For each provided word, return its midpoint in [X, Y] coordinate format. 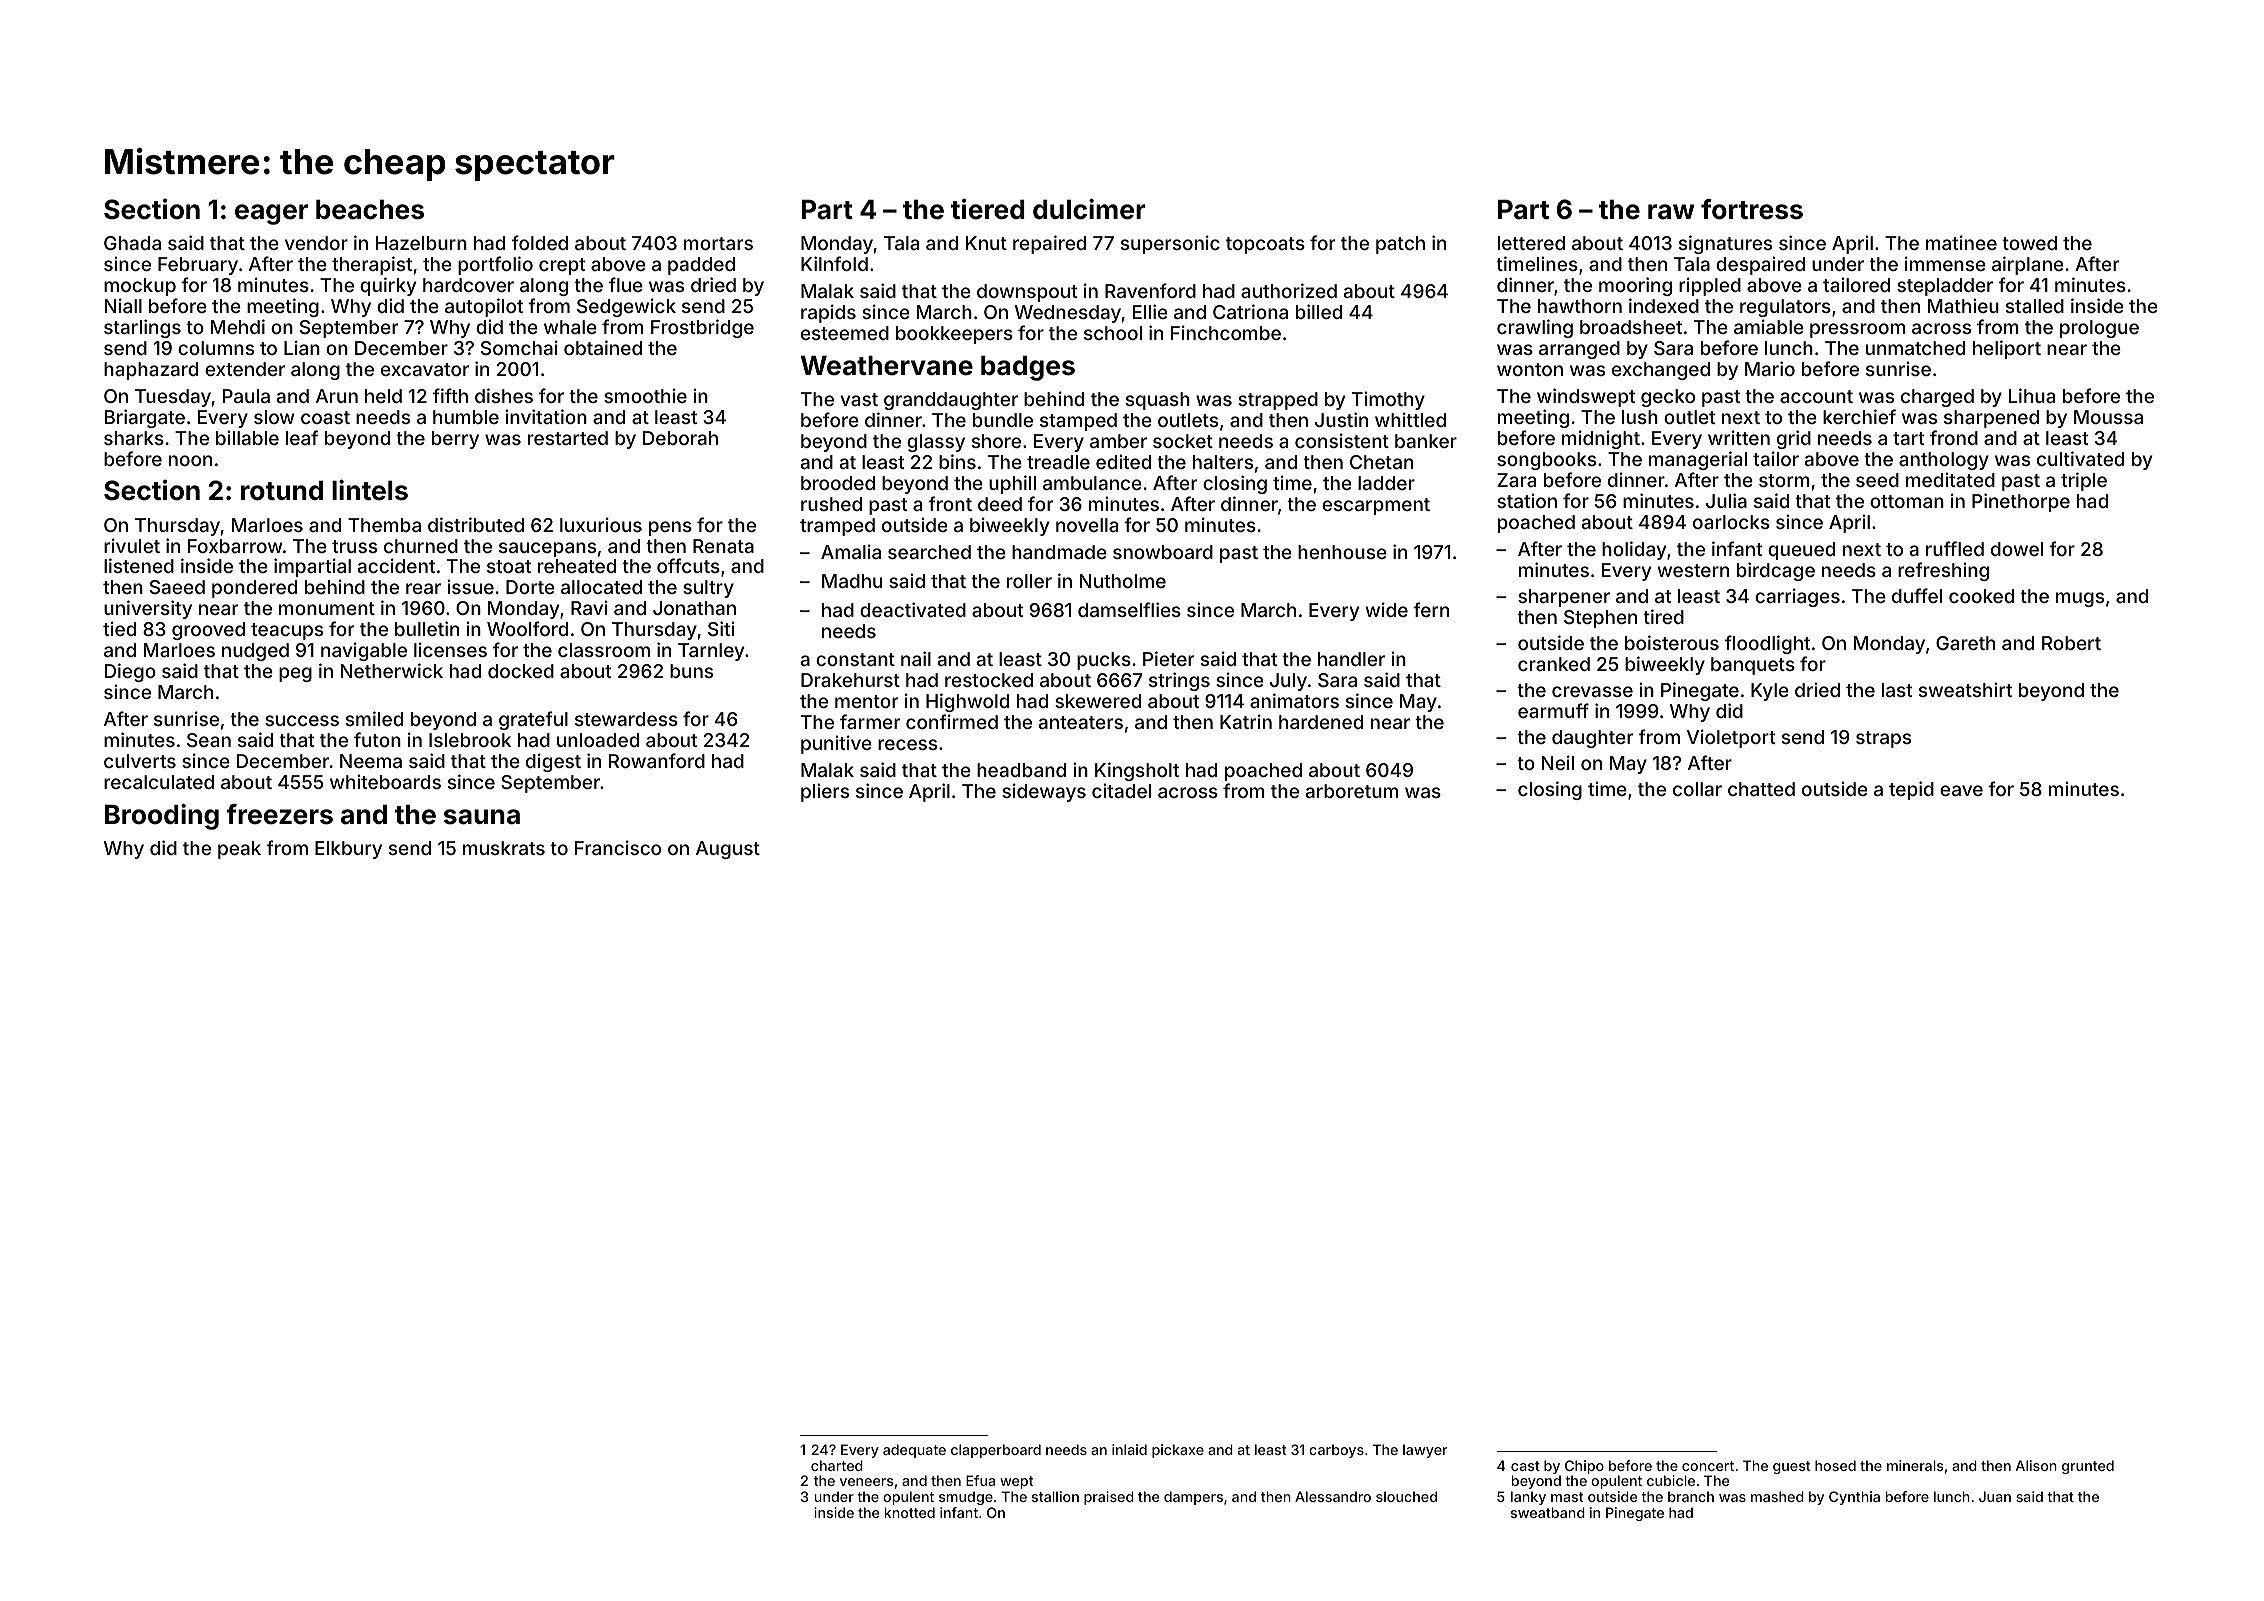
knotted [910, 1512]
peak [239, 850]
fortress [1752, 209]
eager [271, 214]
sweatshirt [1965, 689]
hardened [1321, 722]
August [728, 850]
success [302, 720]
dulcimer [1089, 209]
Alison [2036, 1465]
